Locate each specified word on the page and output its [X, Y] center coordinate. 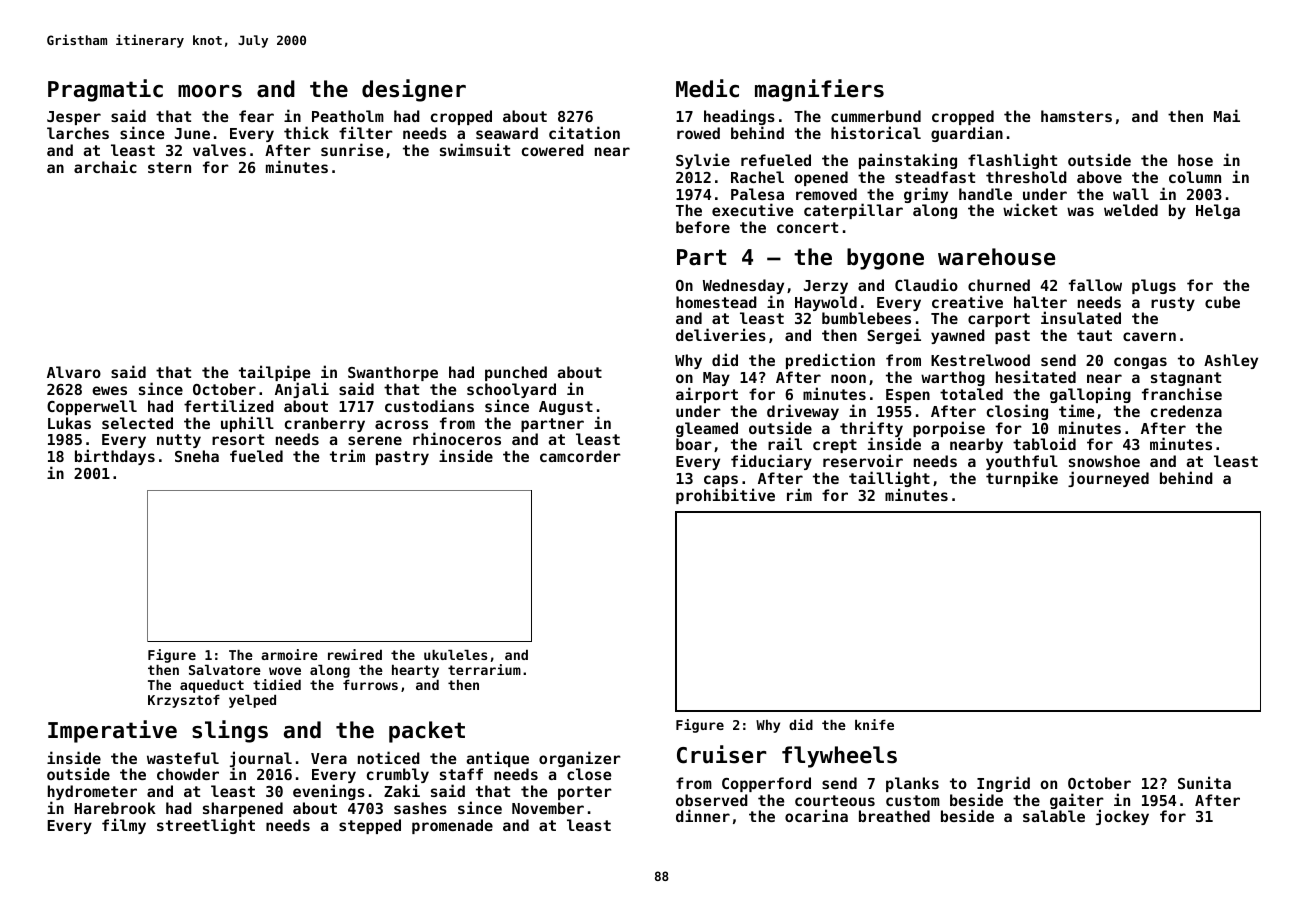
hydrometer [92, 792]
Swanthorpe [393, 374]
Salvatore [225, 670]
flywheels [839, 757]
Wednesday [743, 286]
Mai [1227, 115]
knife [874, 724]
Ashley [1231, 361]
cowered [553, 150]
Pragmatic [105, 90]
